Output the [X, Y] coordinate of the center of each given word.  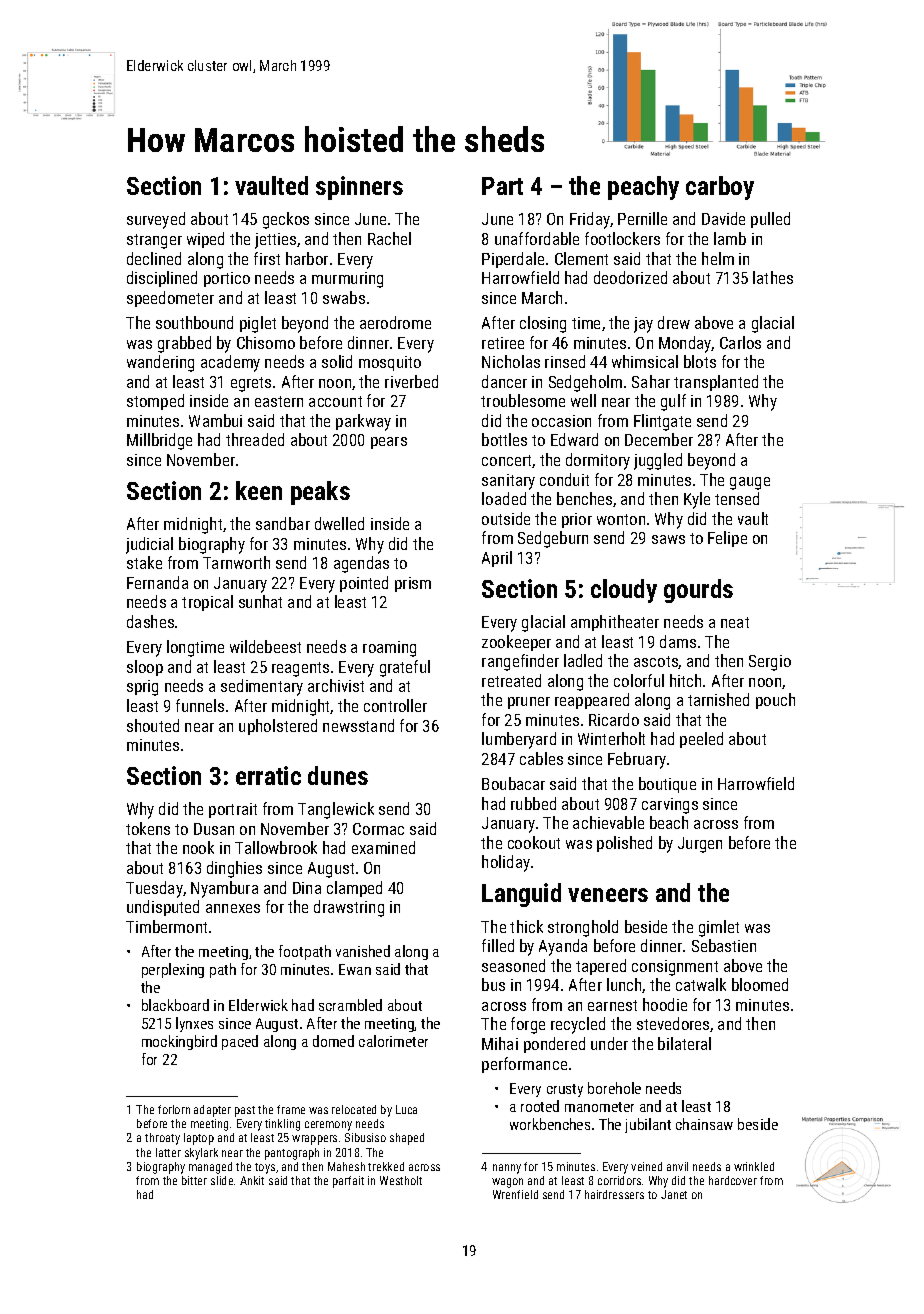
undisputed [163, 908]
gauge [750, 483]
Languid [521, 895]
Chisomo [266, 342]
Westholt [401, 1180]
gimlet [719, 928]
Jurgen [700, 845]
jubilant [648, 1125]
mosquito [390, 363]
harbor [307, 258]
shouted [153, 725]
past [245, 1111]
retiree [503, 343]
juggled [658, 461]
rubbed [533, 803]
